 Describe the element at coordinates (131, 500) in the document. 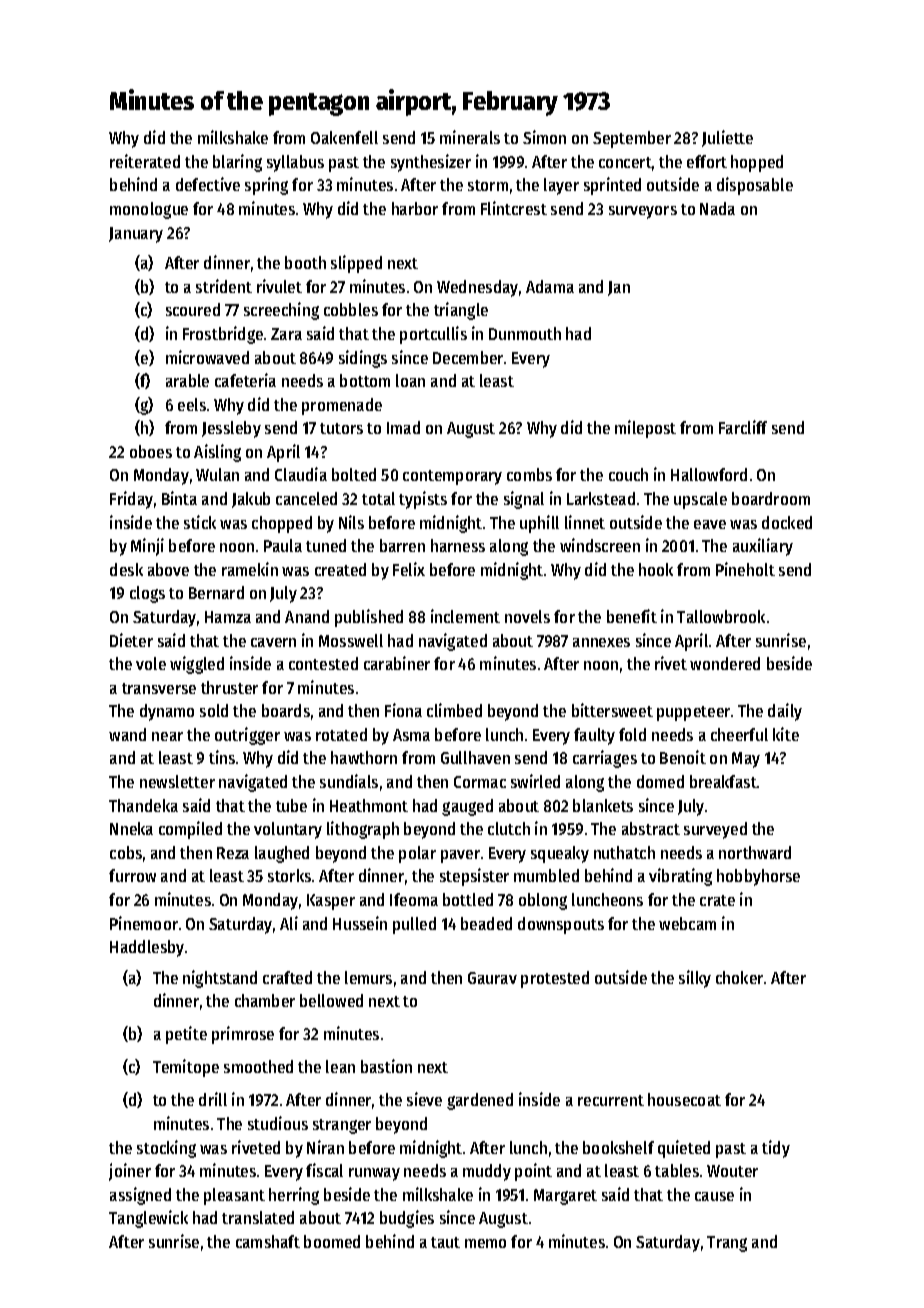

I see `Friday` at that location.
